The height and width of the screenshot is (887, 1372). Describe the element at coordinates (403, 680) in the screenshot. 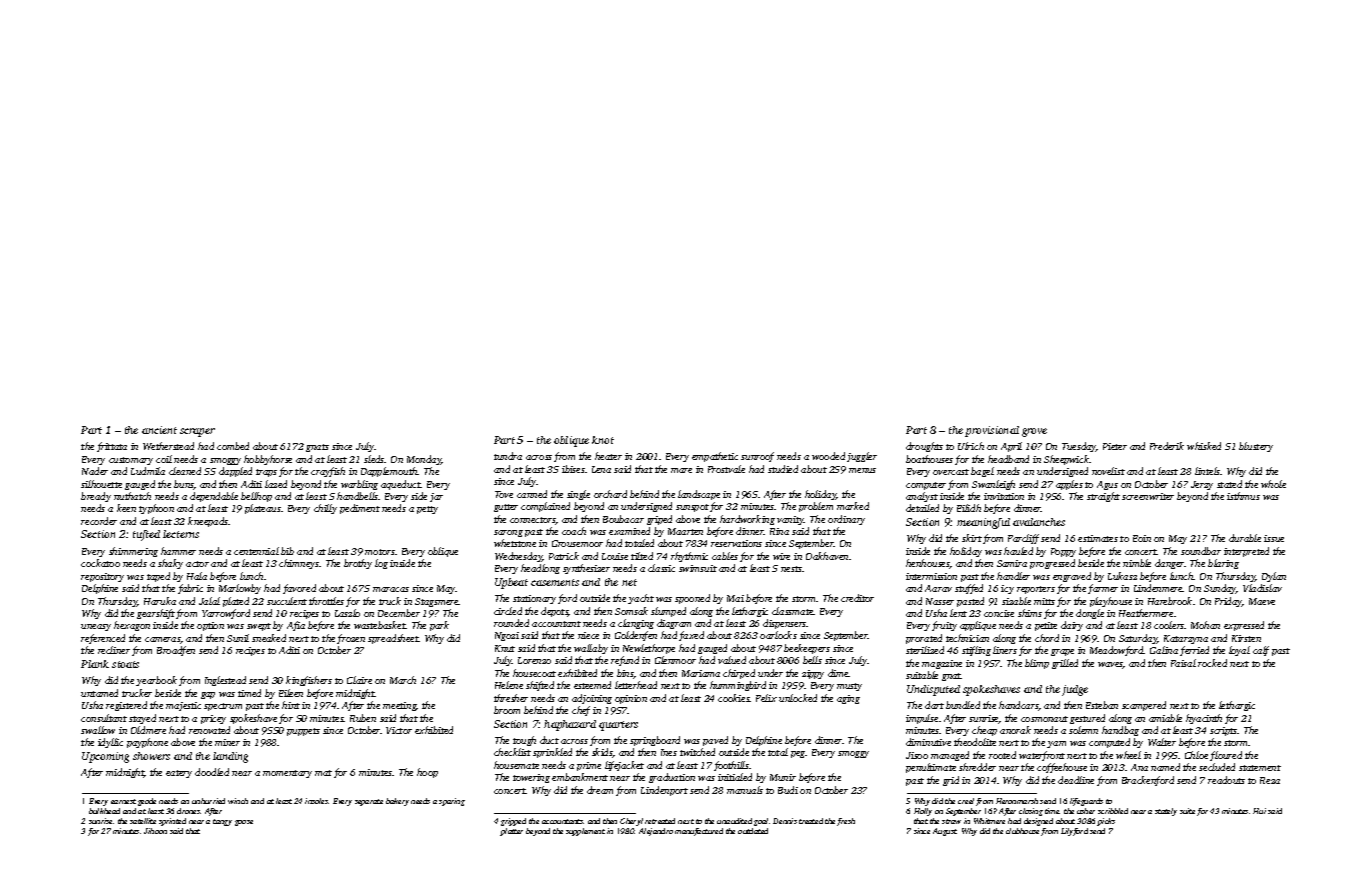

I see `March` at that location.
